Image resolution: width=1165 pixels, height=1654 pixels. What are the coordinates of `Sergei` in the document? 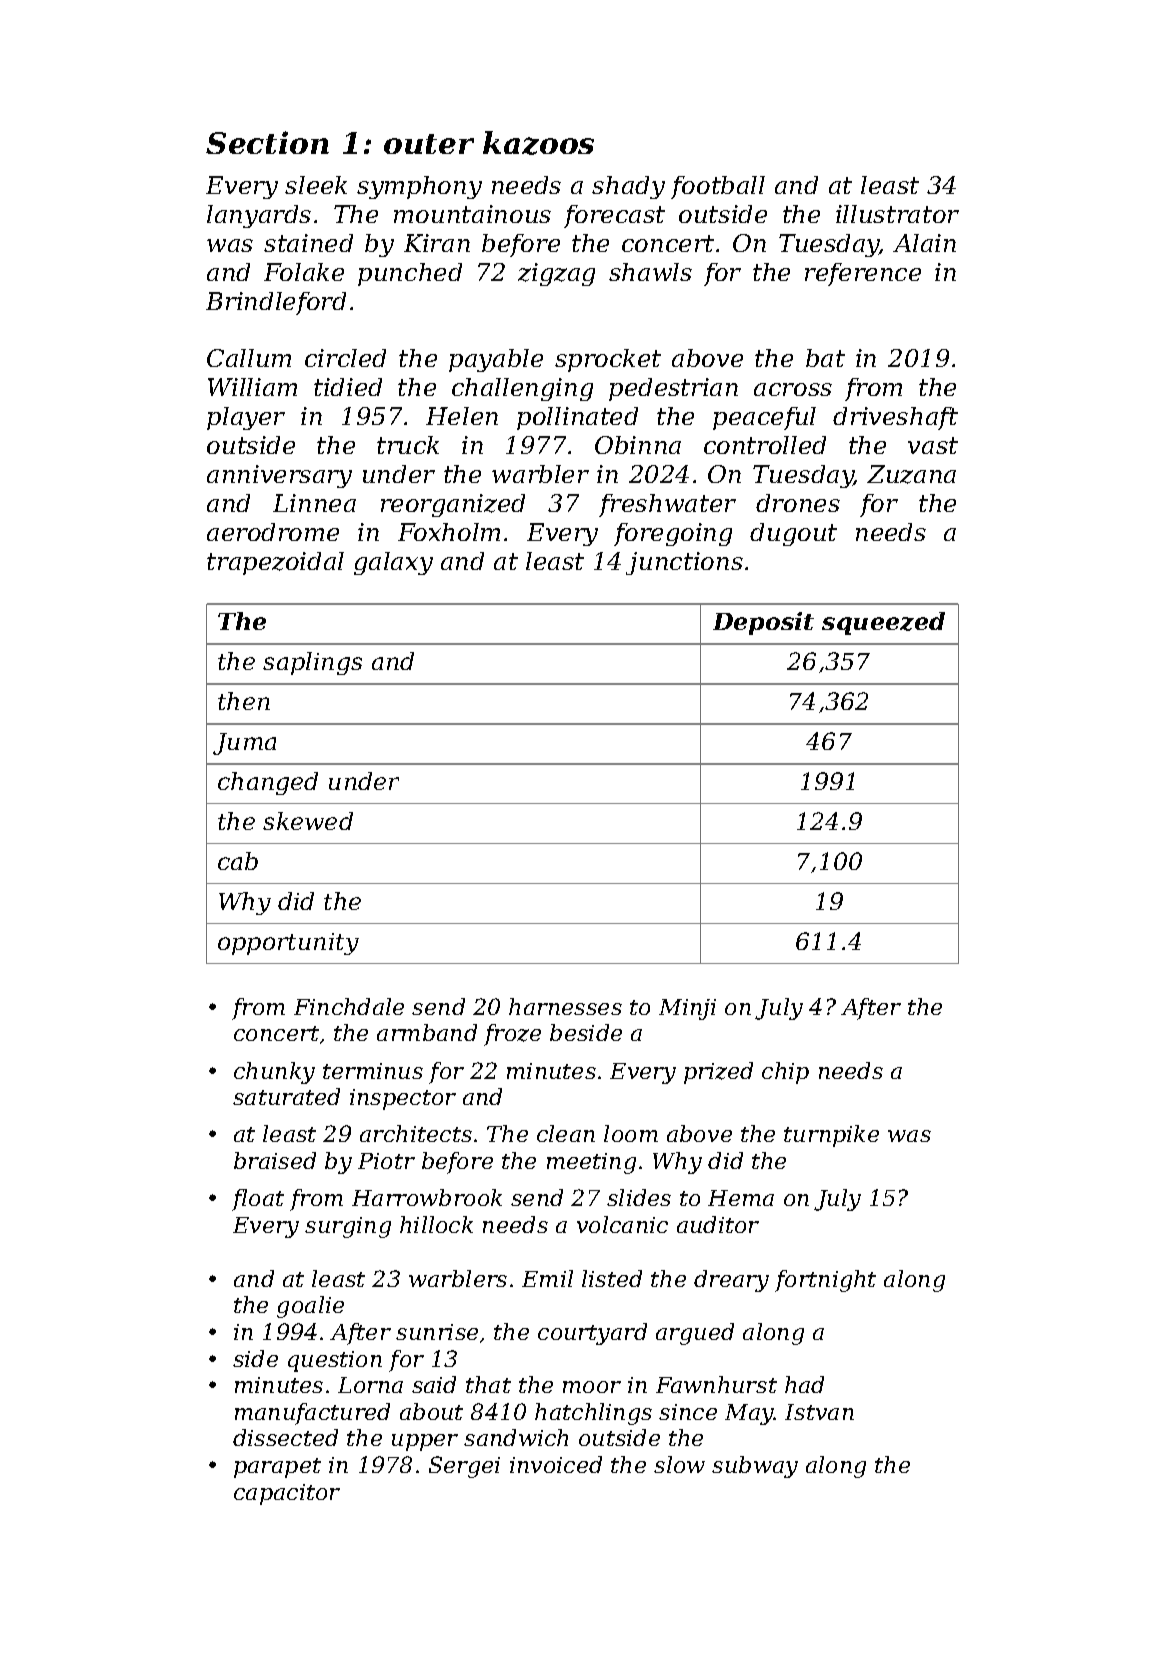 It's located at (464, 1467).
